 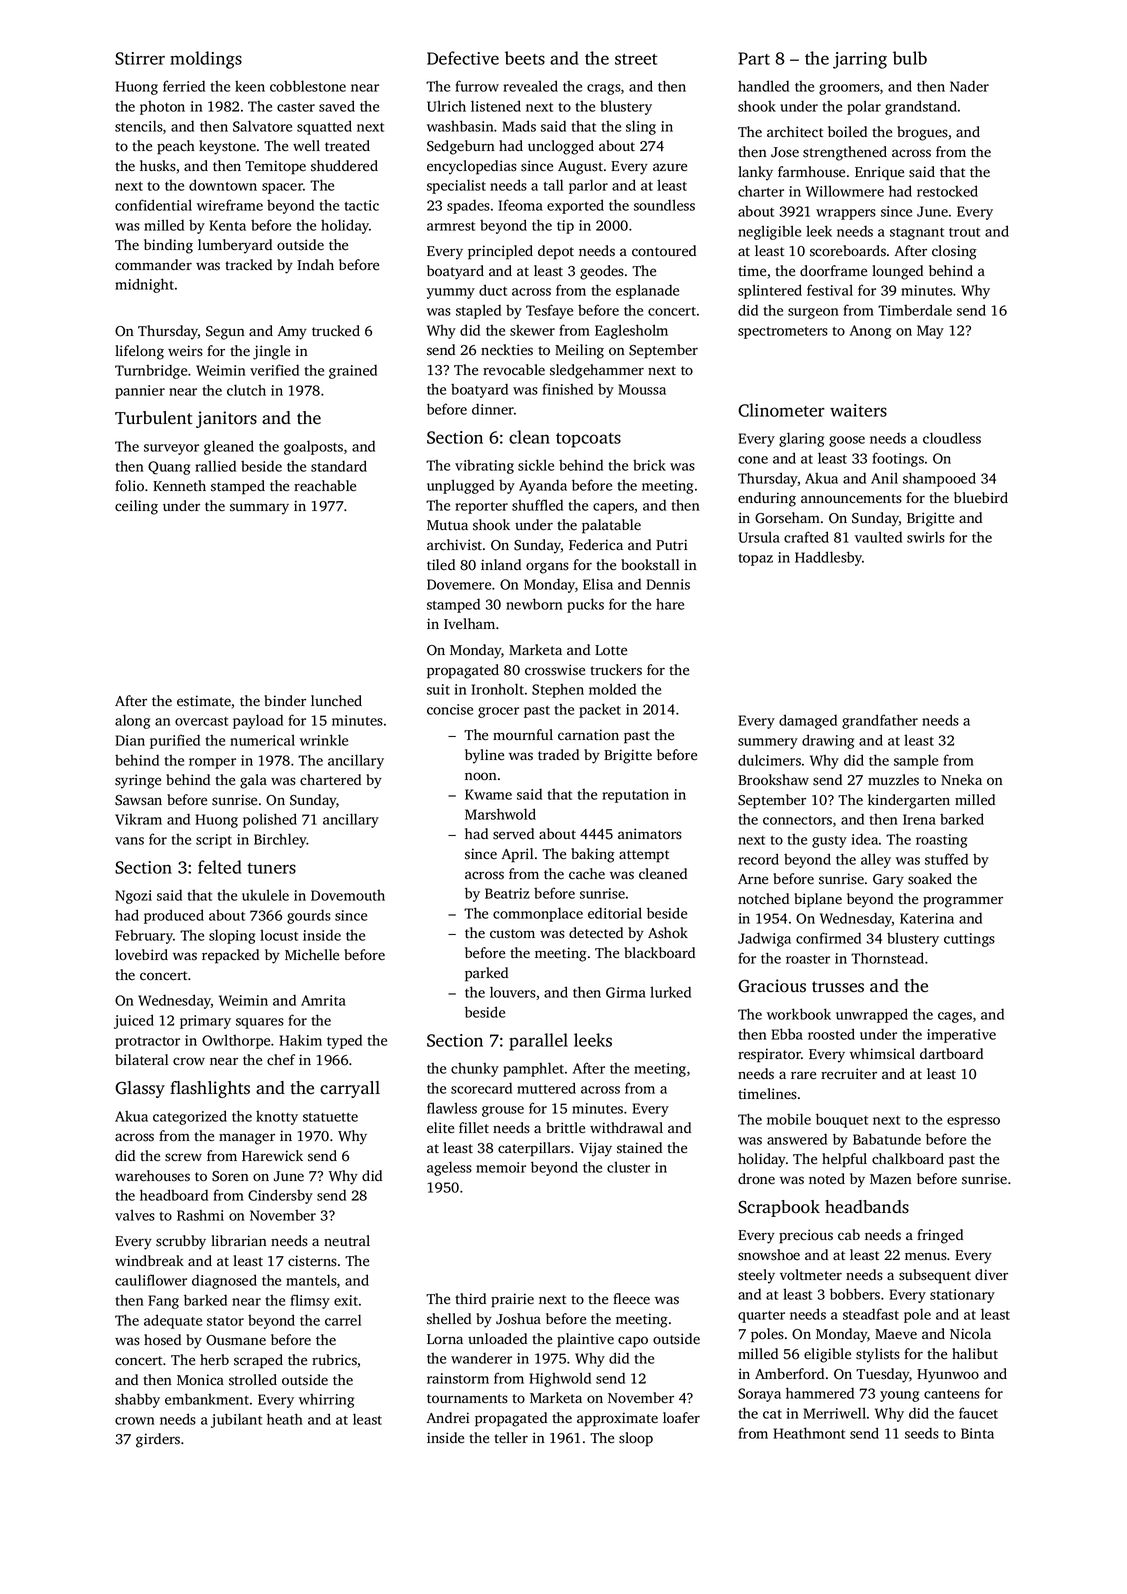 What do you see at coordinates (969, 940) in the document?
I see `cuttings` at bounding box center [969, 940].
